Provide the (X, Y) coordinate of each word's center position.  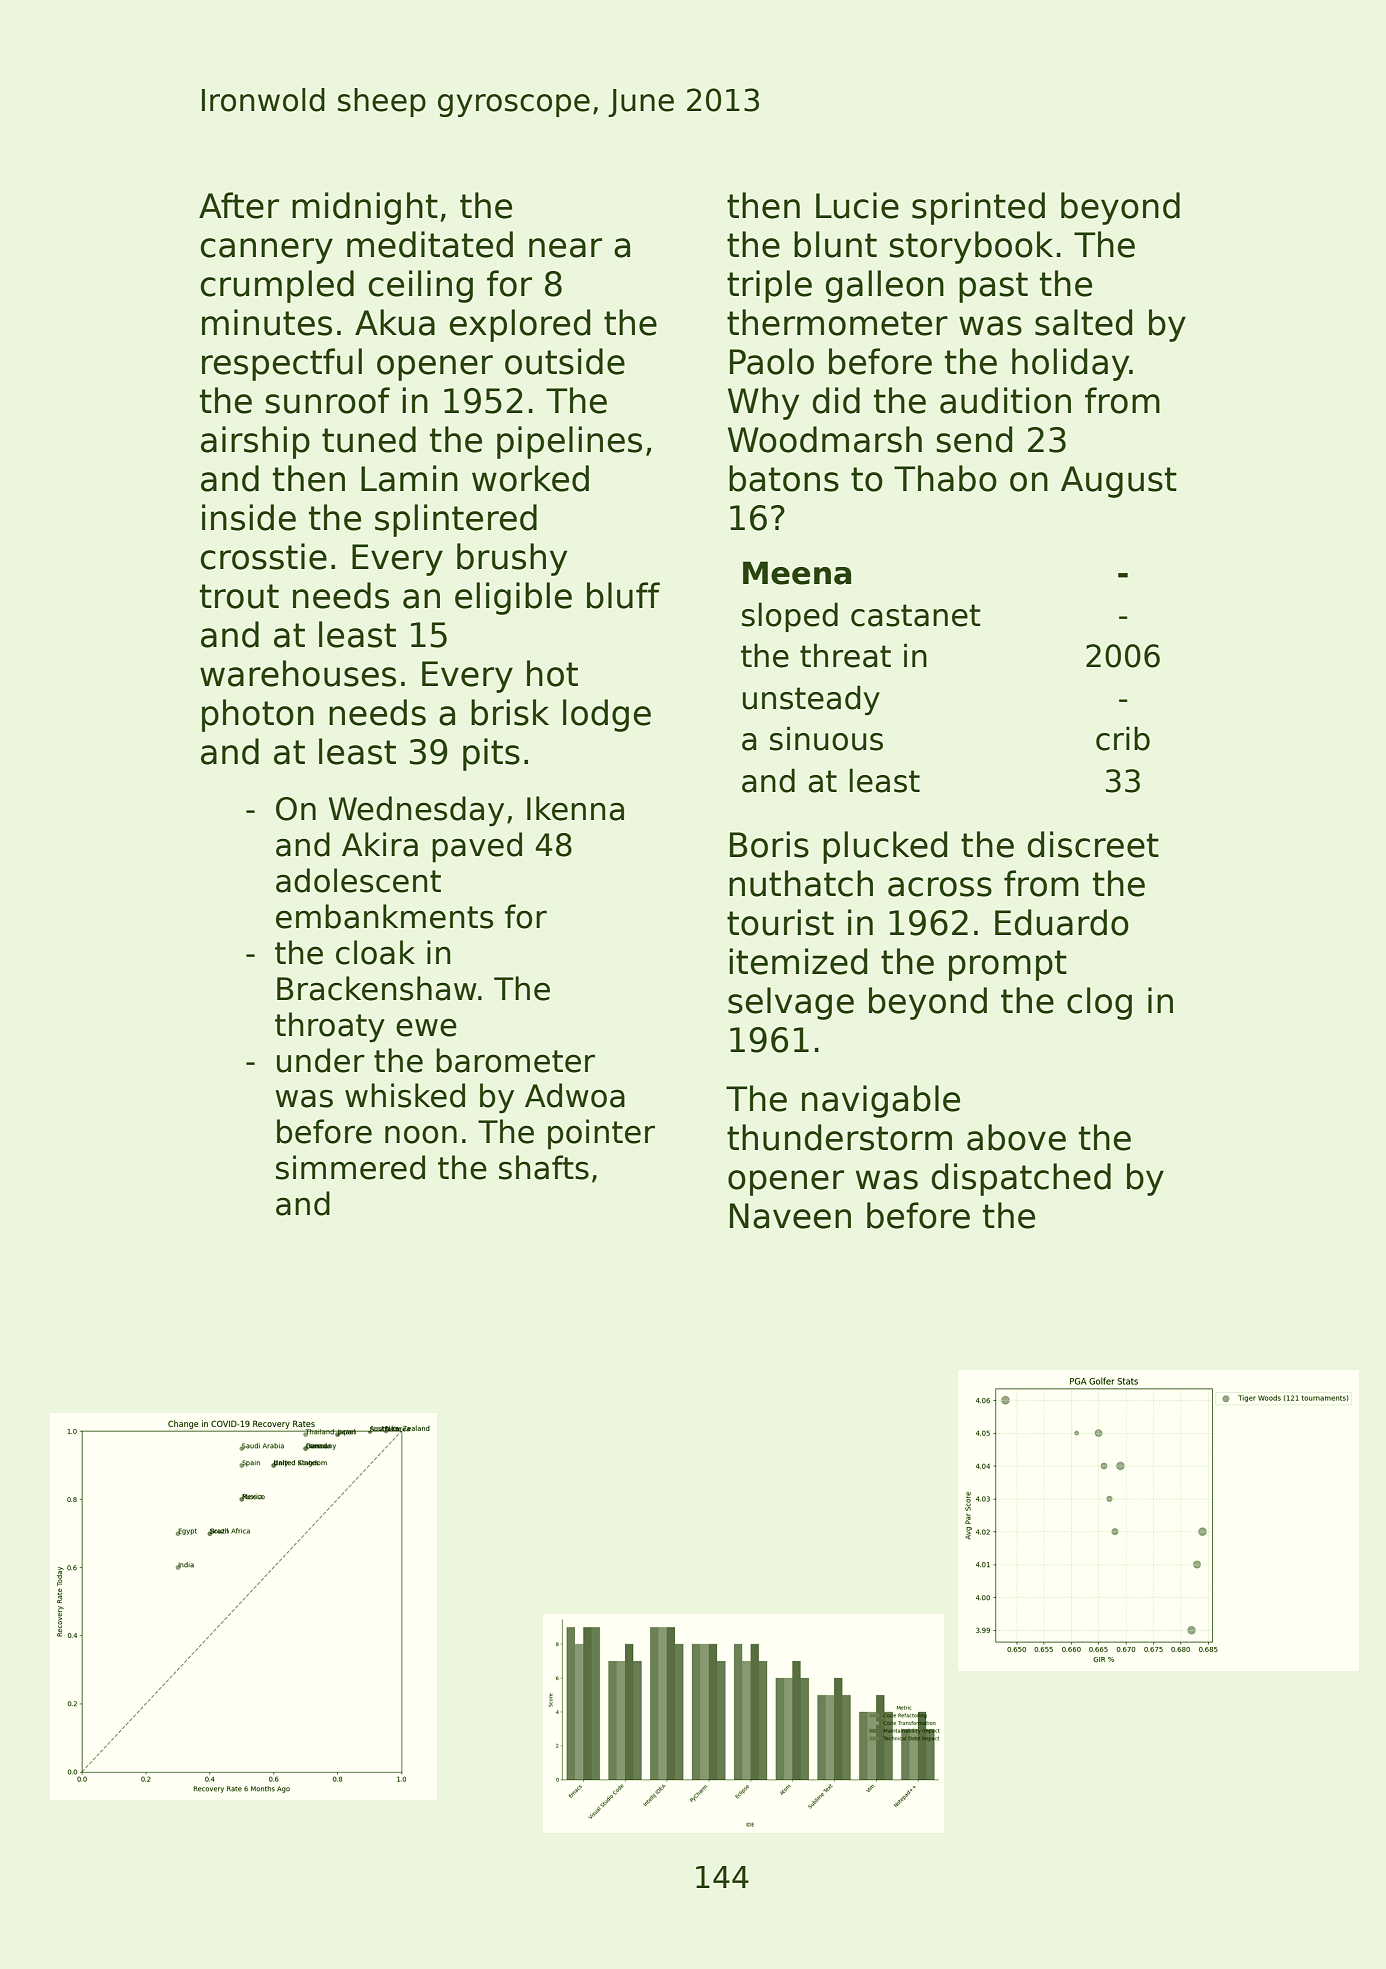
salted (1083, 322)
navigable (881, 1101)
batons (784, 478)
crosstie (264, 556)
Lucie (857, 205)
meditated (430, 244)
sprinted (978, 208)
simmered (350, 1167)
